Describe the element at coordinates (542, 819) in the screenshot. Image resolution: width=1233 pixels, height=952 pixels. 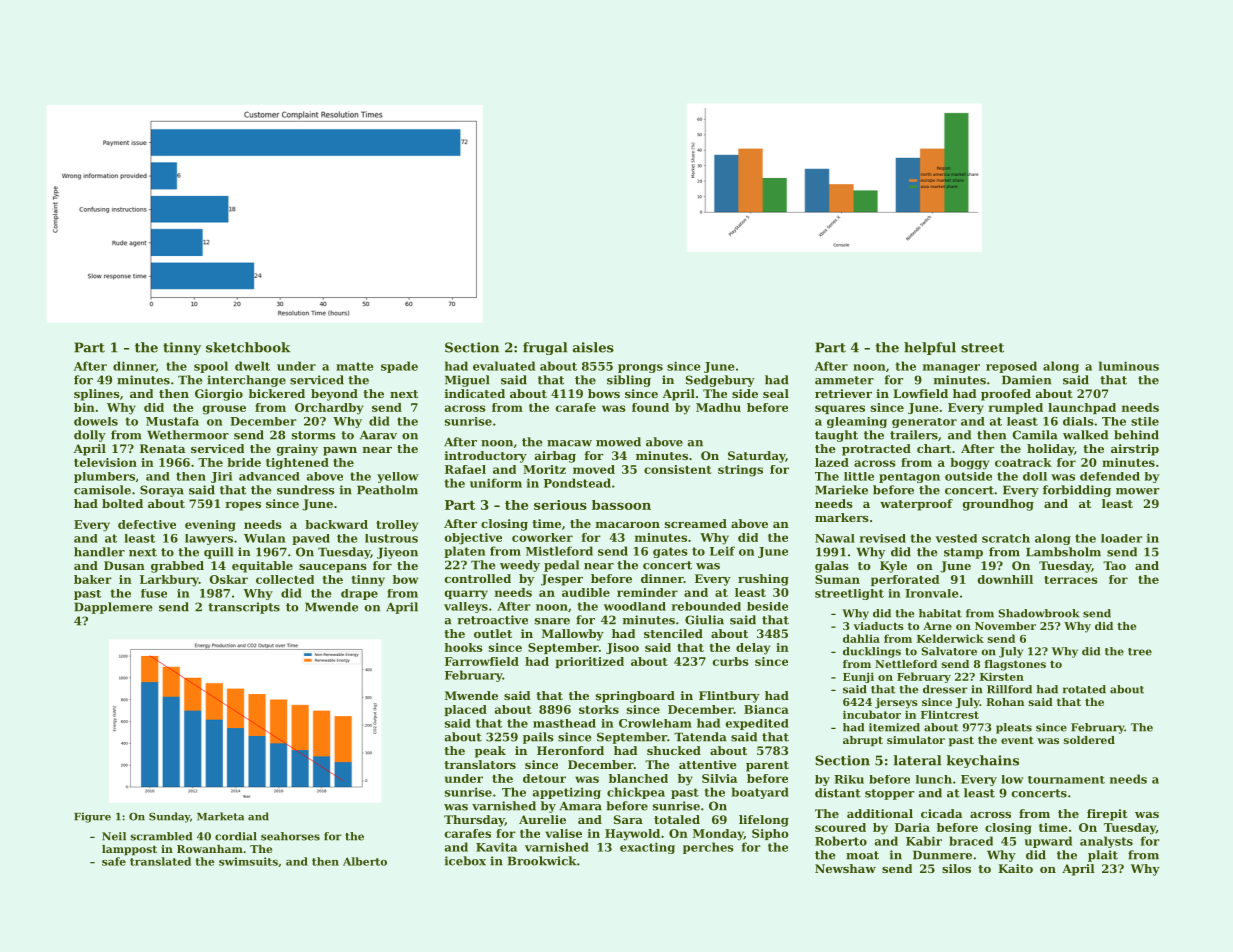
I see `Aurelie` at that location.
